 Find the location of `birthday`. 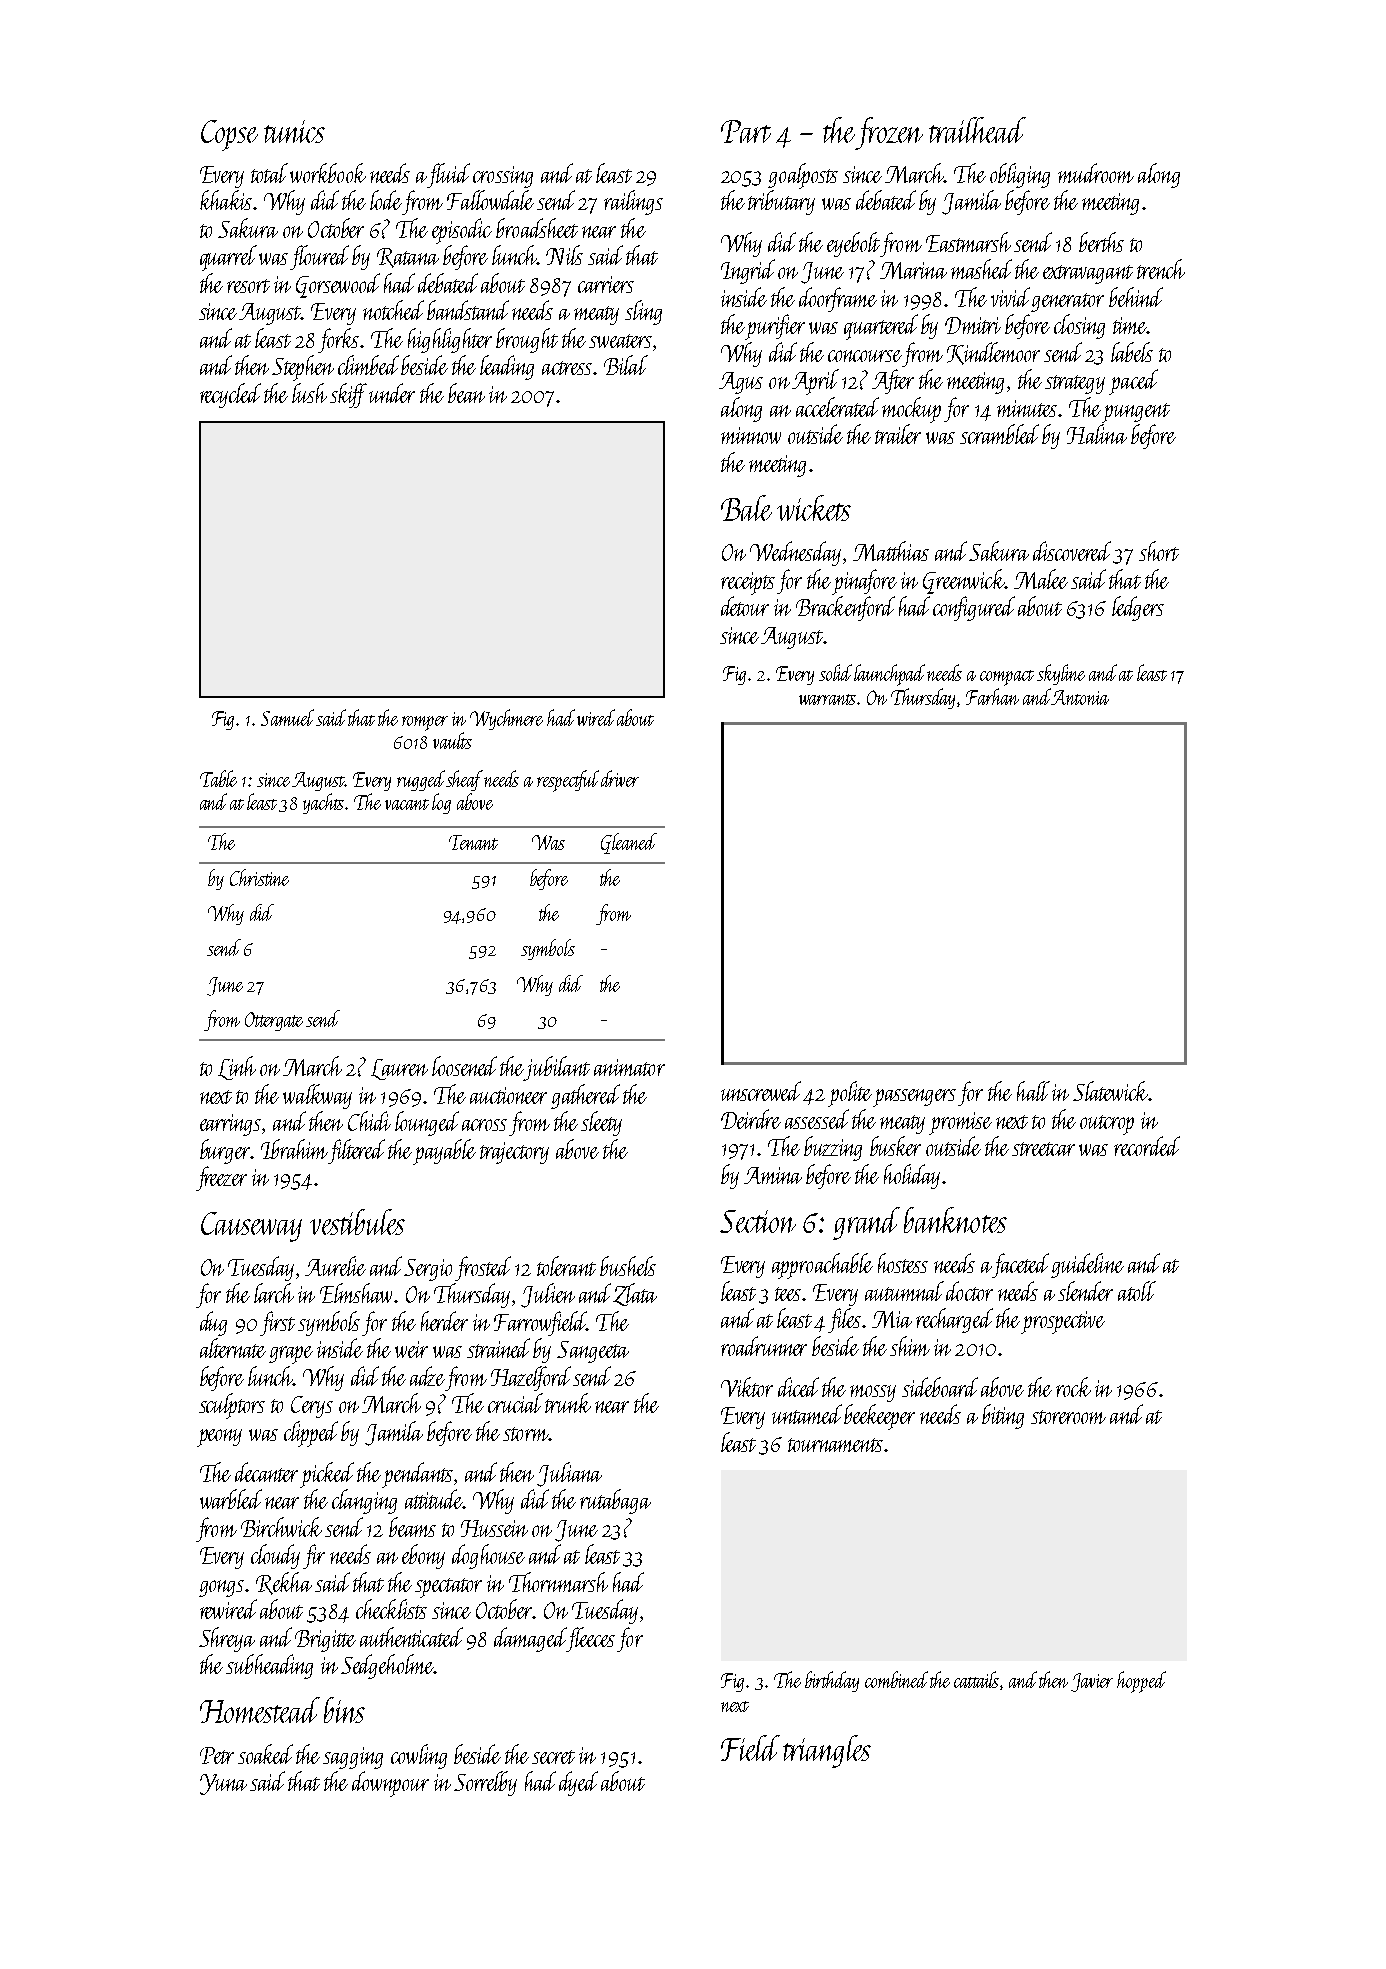

birthday is located at coordinates (832, 1681).
